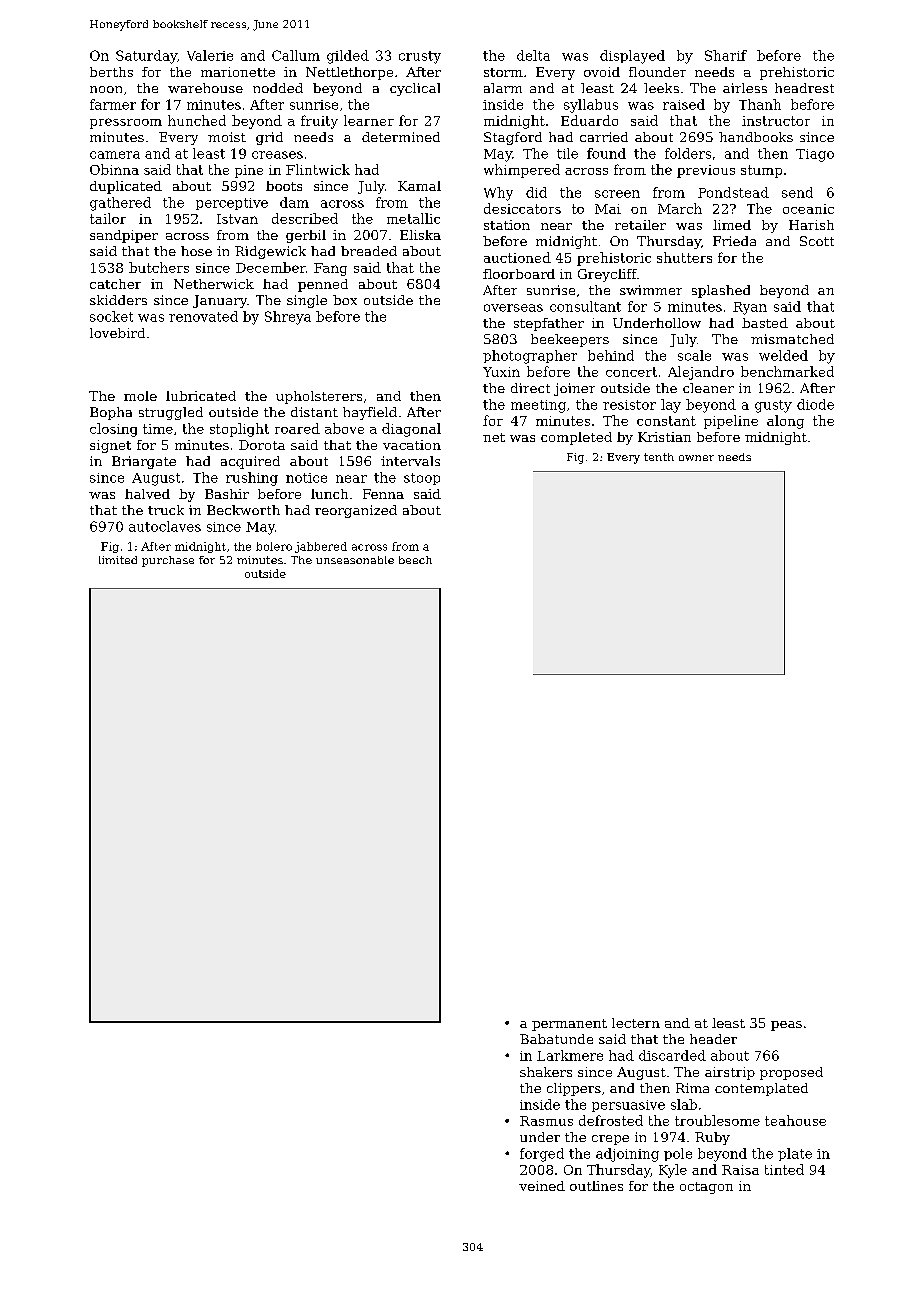 This page has height=1308, width=924. Describe the element at coordinates (542, 1155) in the page. I see `forged` at that location.
